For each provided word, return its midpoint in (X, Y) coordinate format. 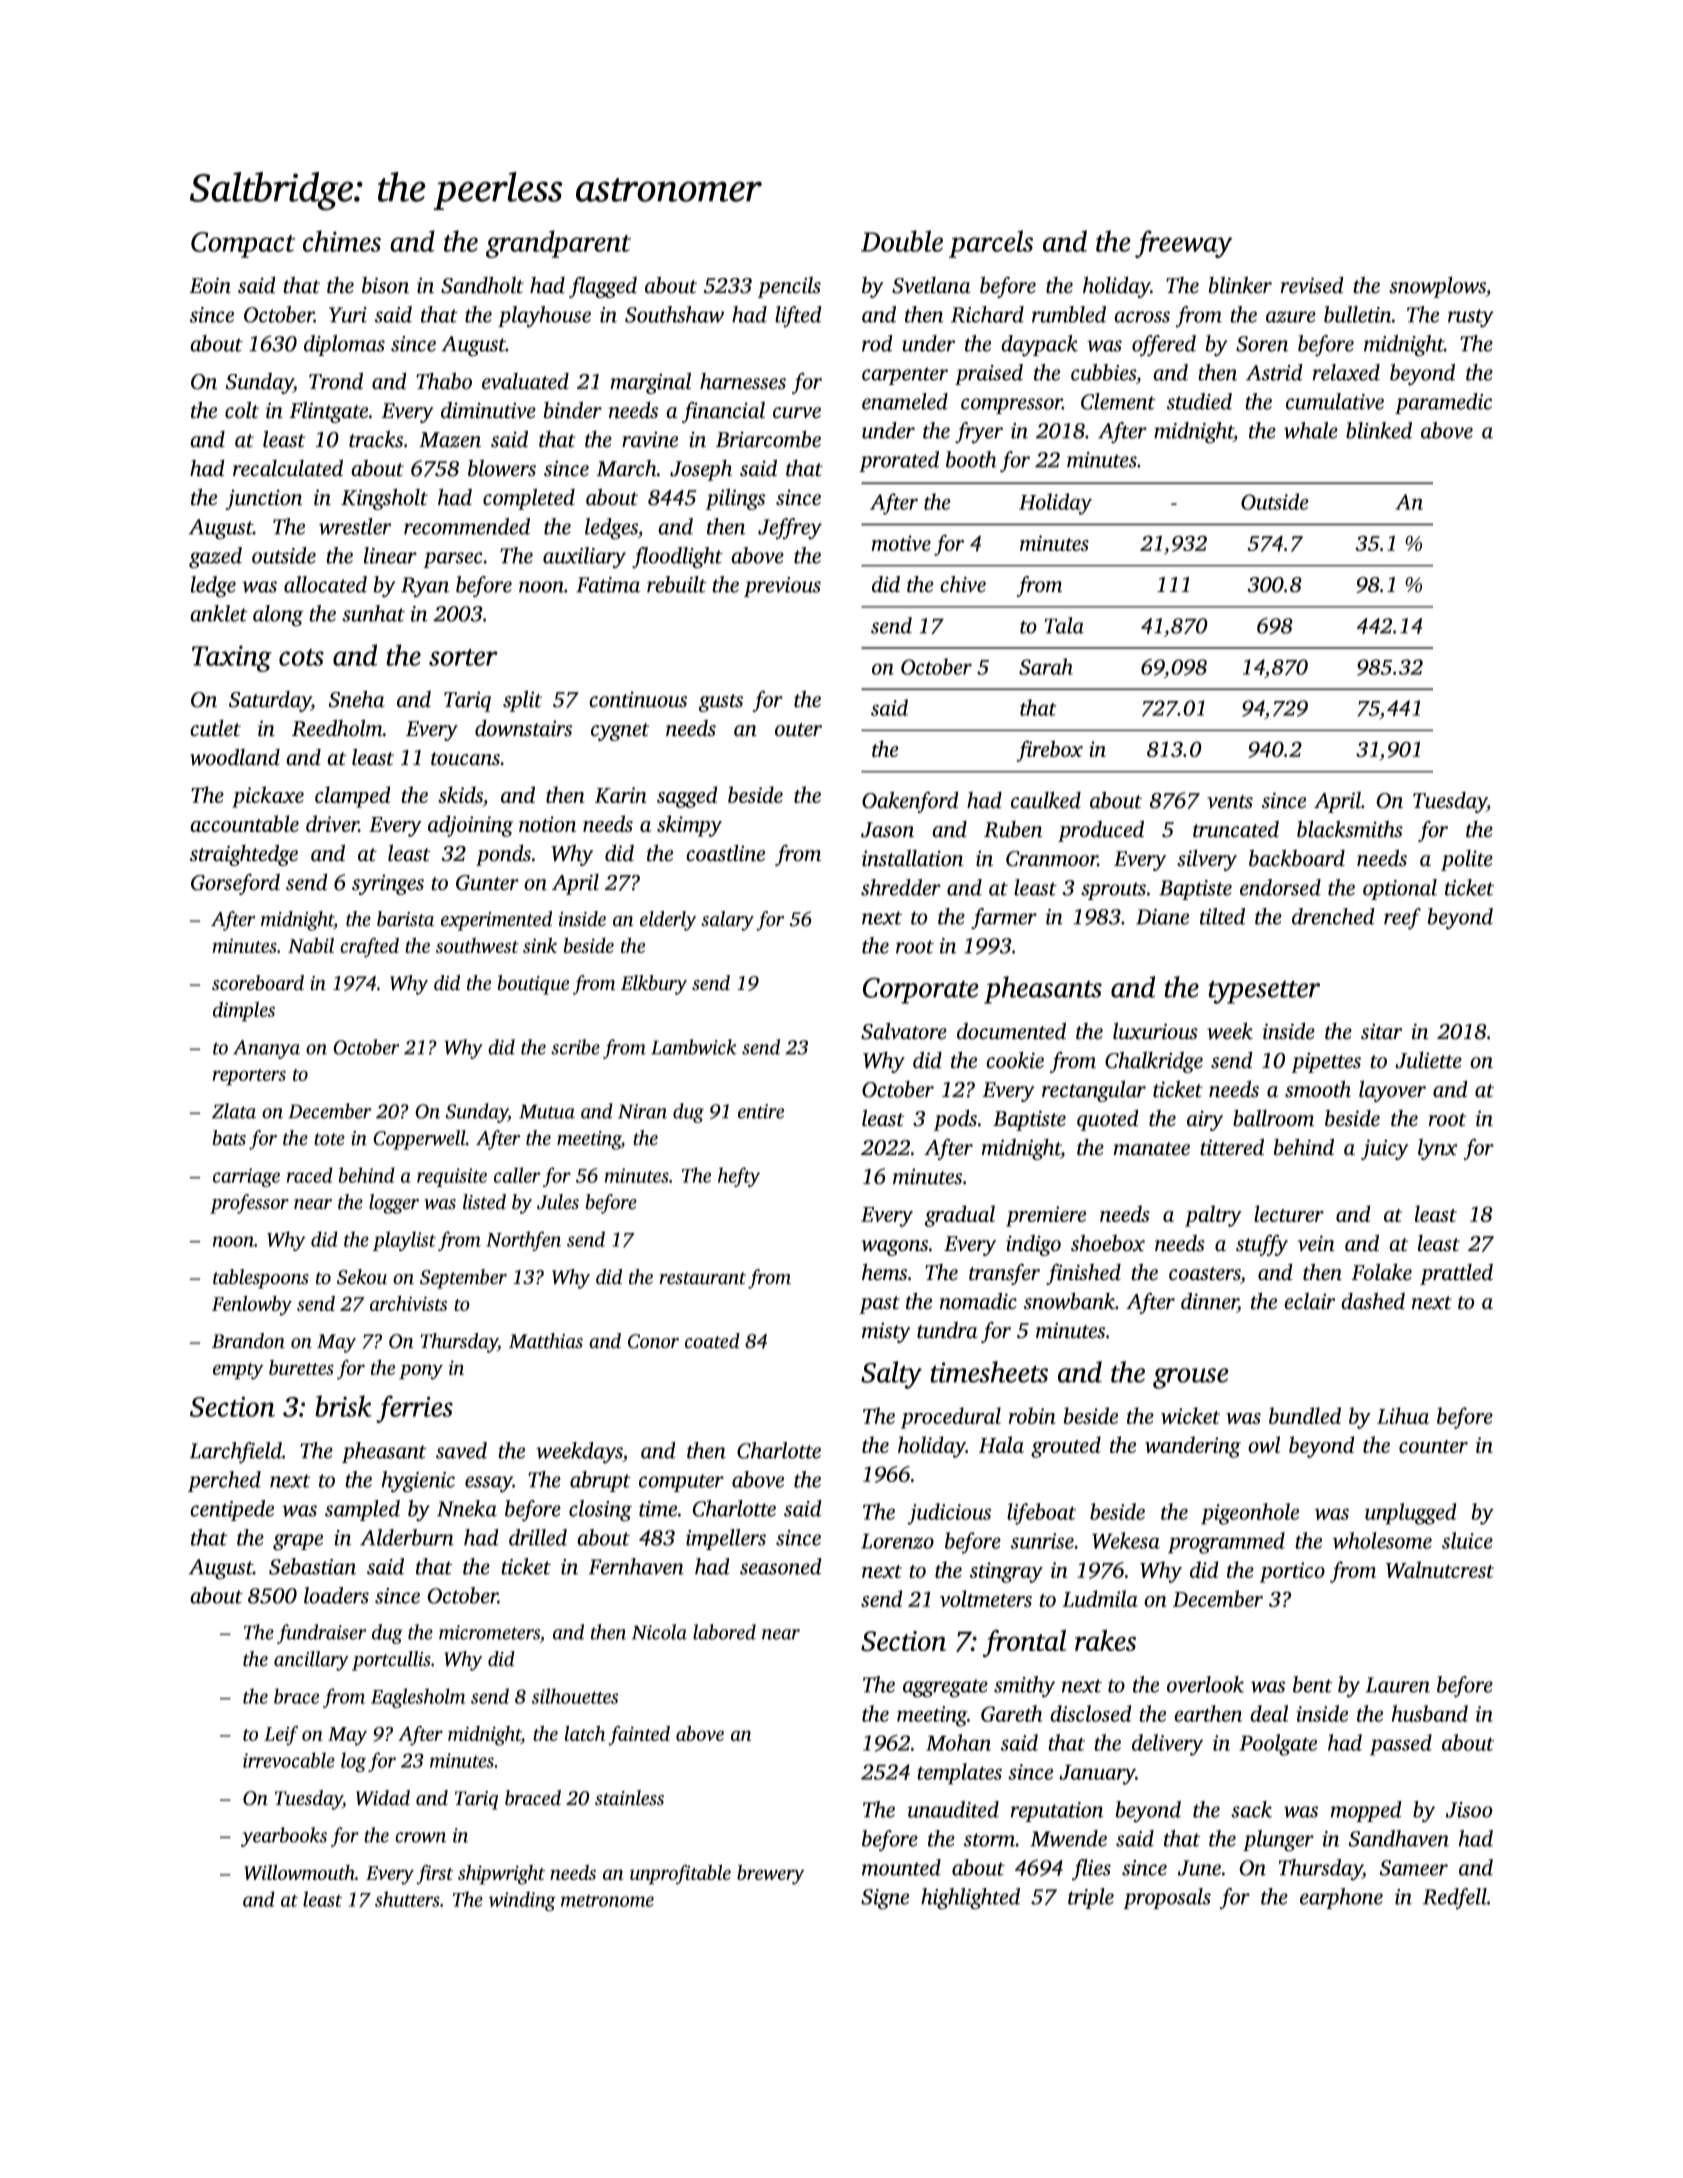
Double (902, 241)
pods (955, 1120)
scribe (575, 1047)
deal (1269, 1713)
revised (1312, 285)
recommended (467, 526)
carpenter (905, 376)
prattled (1456, 1274)
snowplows (1437, 287)
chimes (342, 241)
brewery (770, 1874)
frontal (1025, 1643)
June (1199, 1868)
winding (522, 1901)
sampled (362, 1510)
